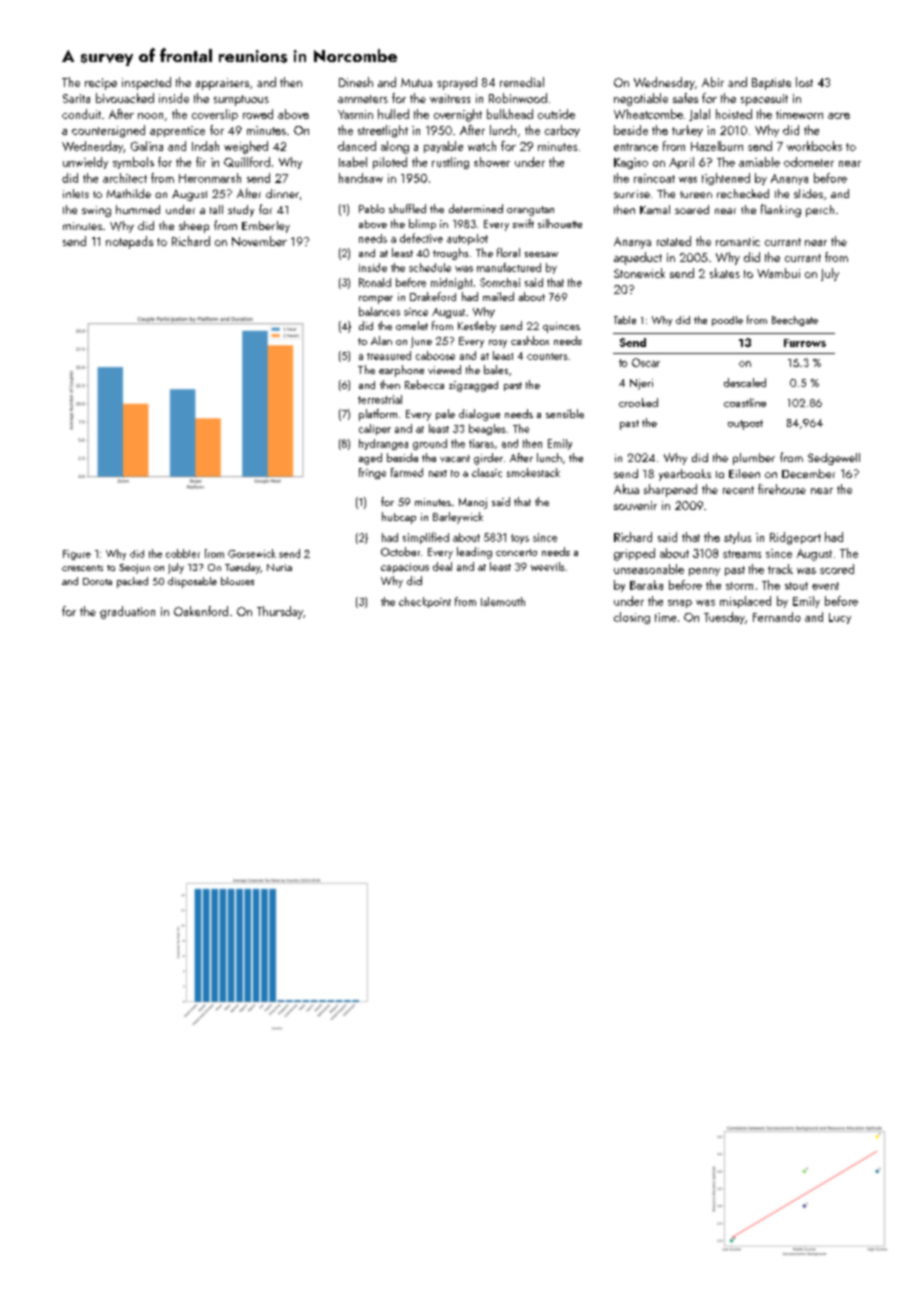 Image resolution: width=924 pixels, height=1308 pixels. Describe the element at coordinates (713, 82) in the page. I see `Abir` at that location.
